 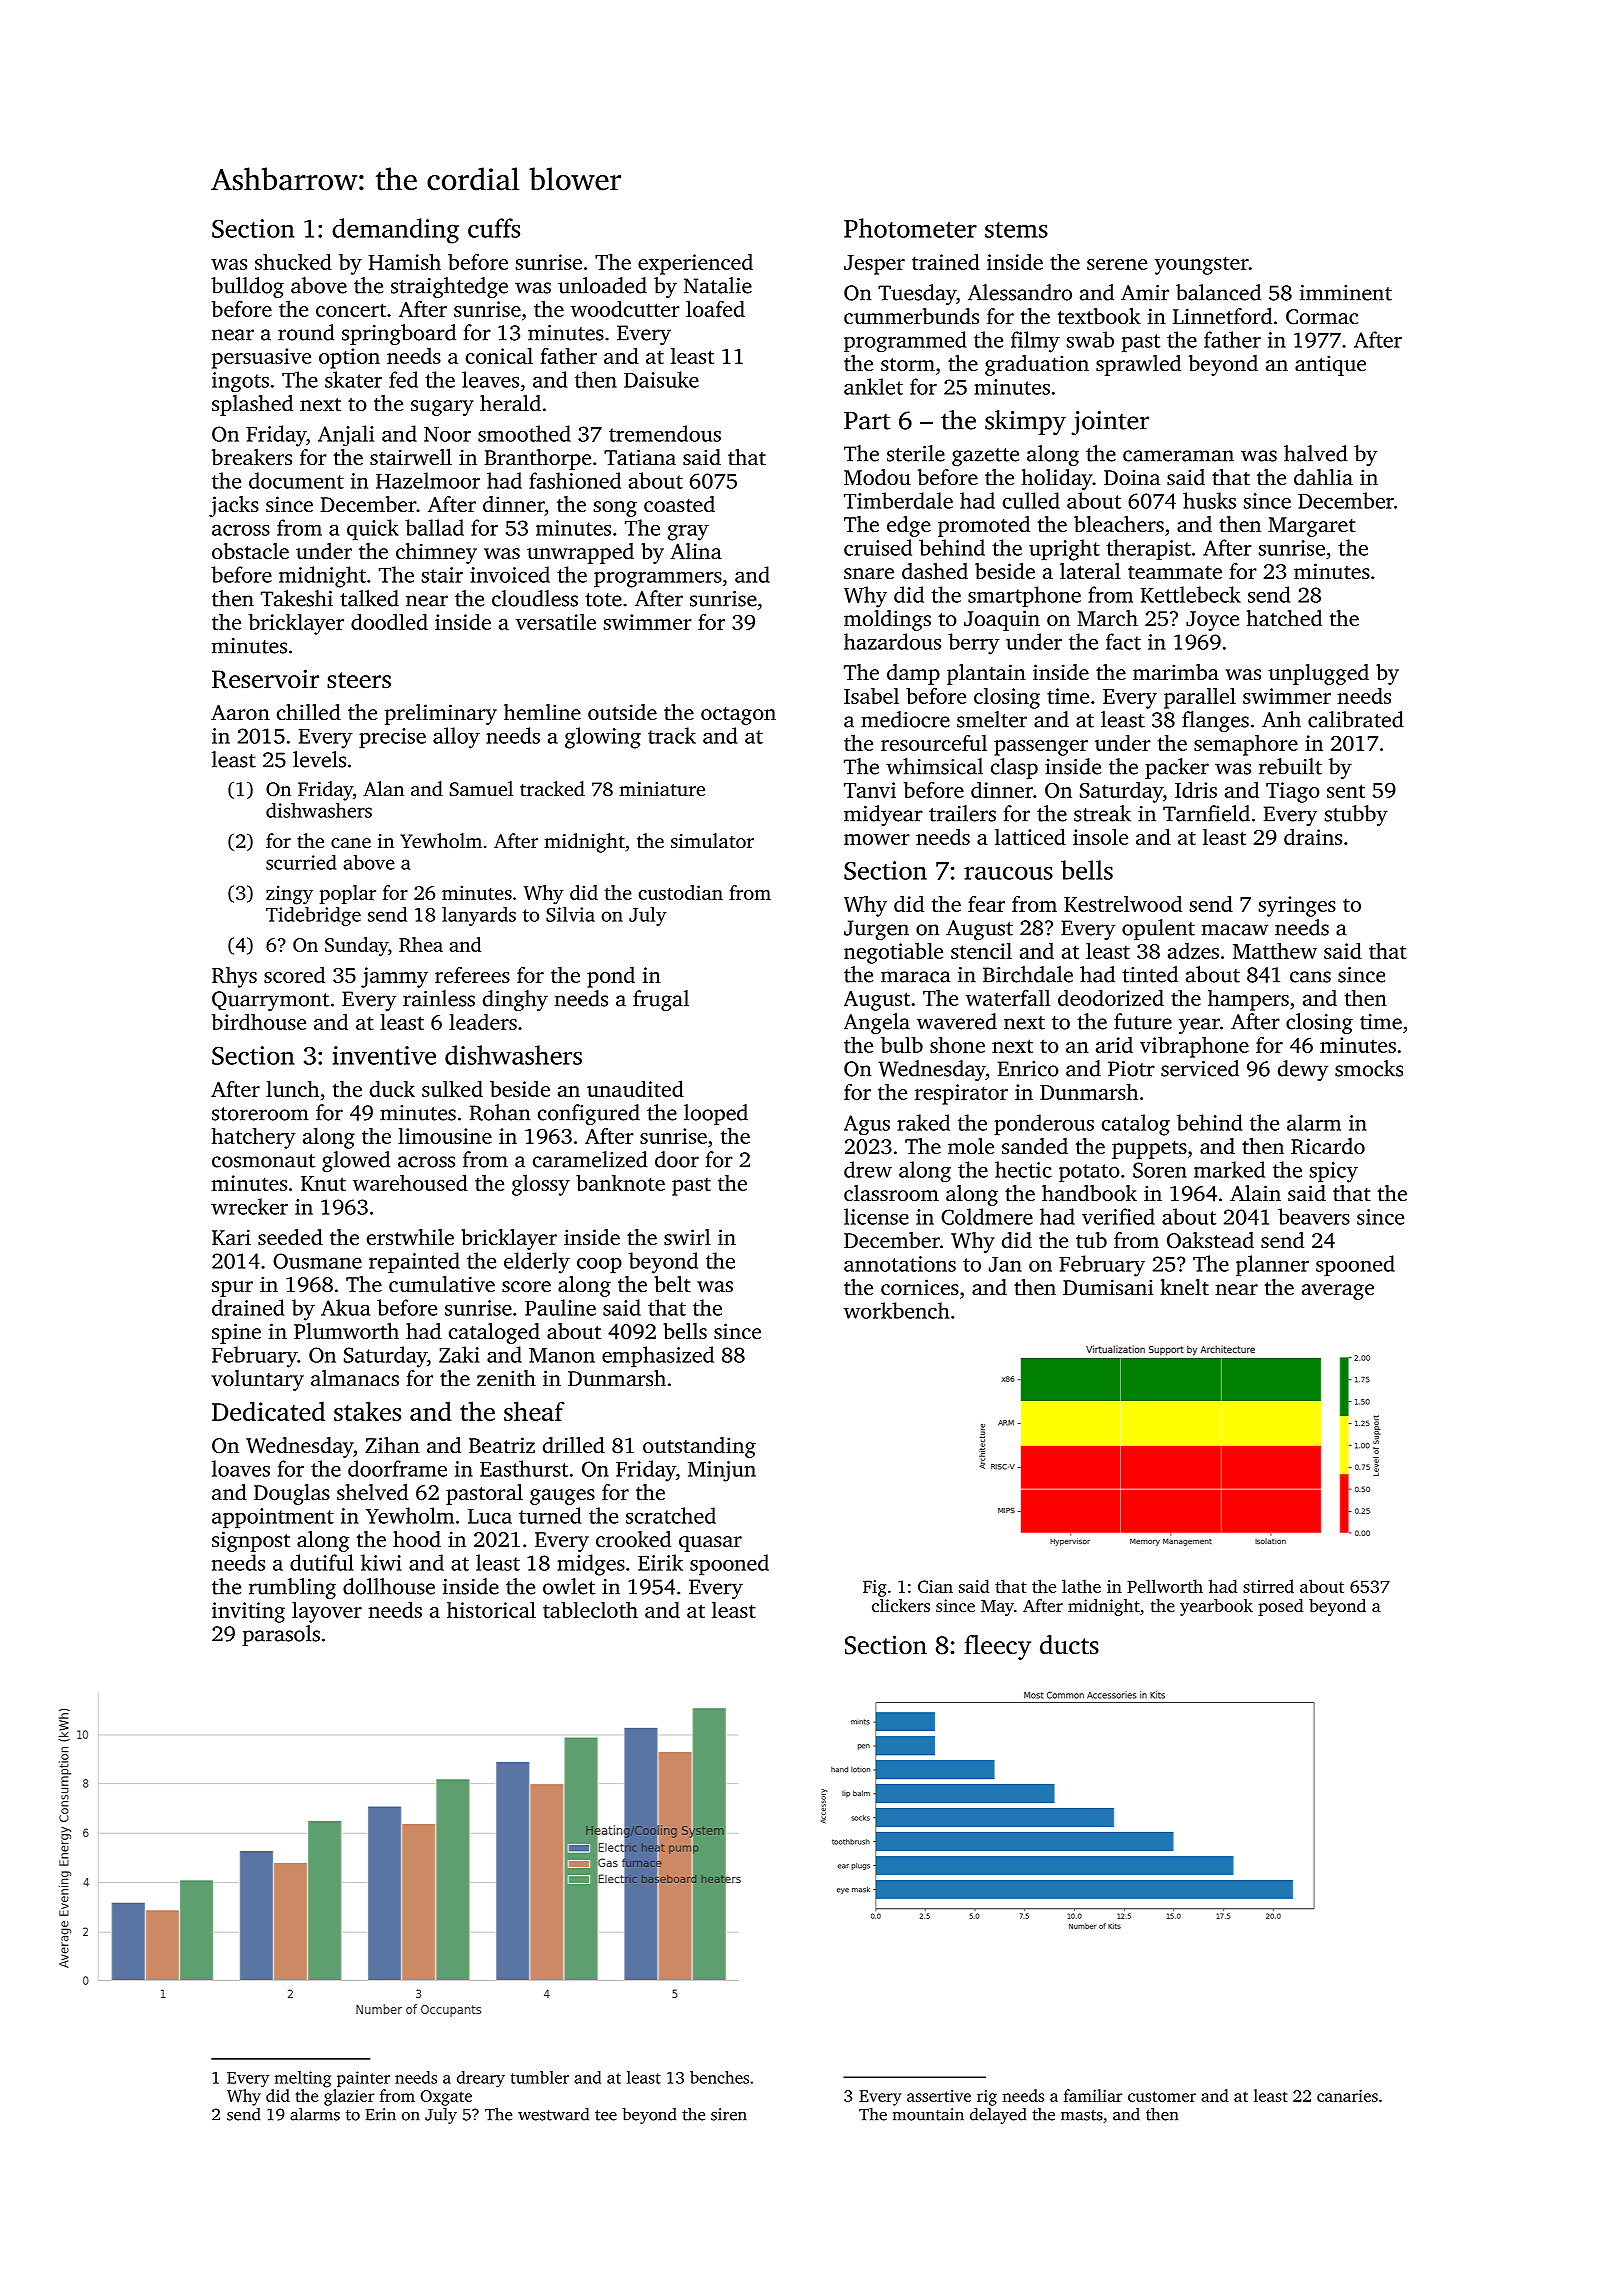 I want to click on Oxgate, so click(x=446, y=2098).
